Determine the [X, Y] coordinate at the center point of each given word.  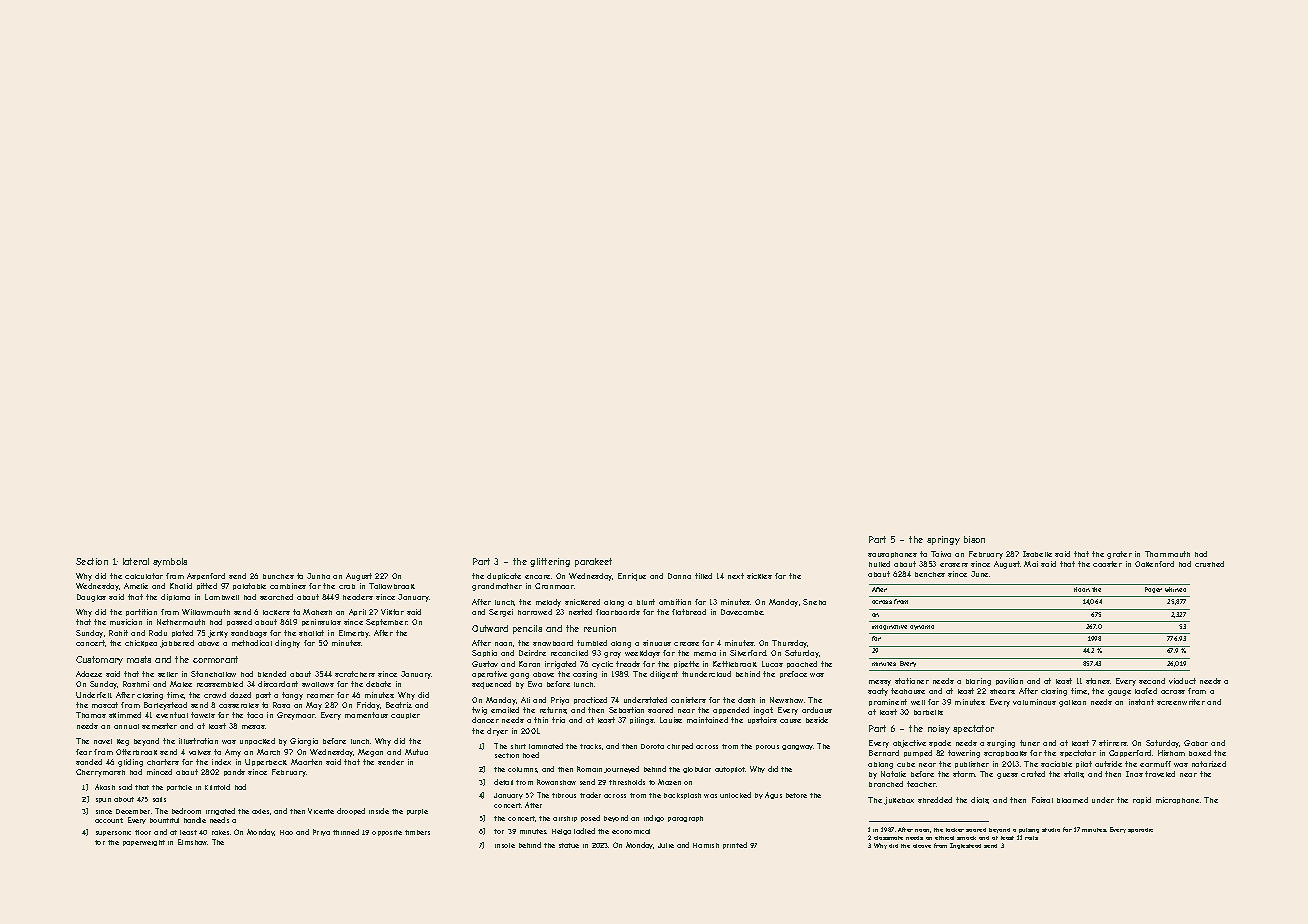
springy [943, 540]
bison [974, 539]
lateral [136, 561]
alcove [922, 846]
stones [1098, 681]
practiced [590, 700]
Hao [286, 832]
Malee [181, 684]
